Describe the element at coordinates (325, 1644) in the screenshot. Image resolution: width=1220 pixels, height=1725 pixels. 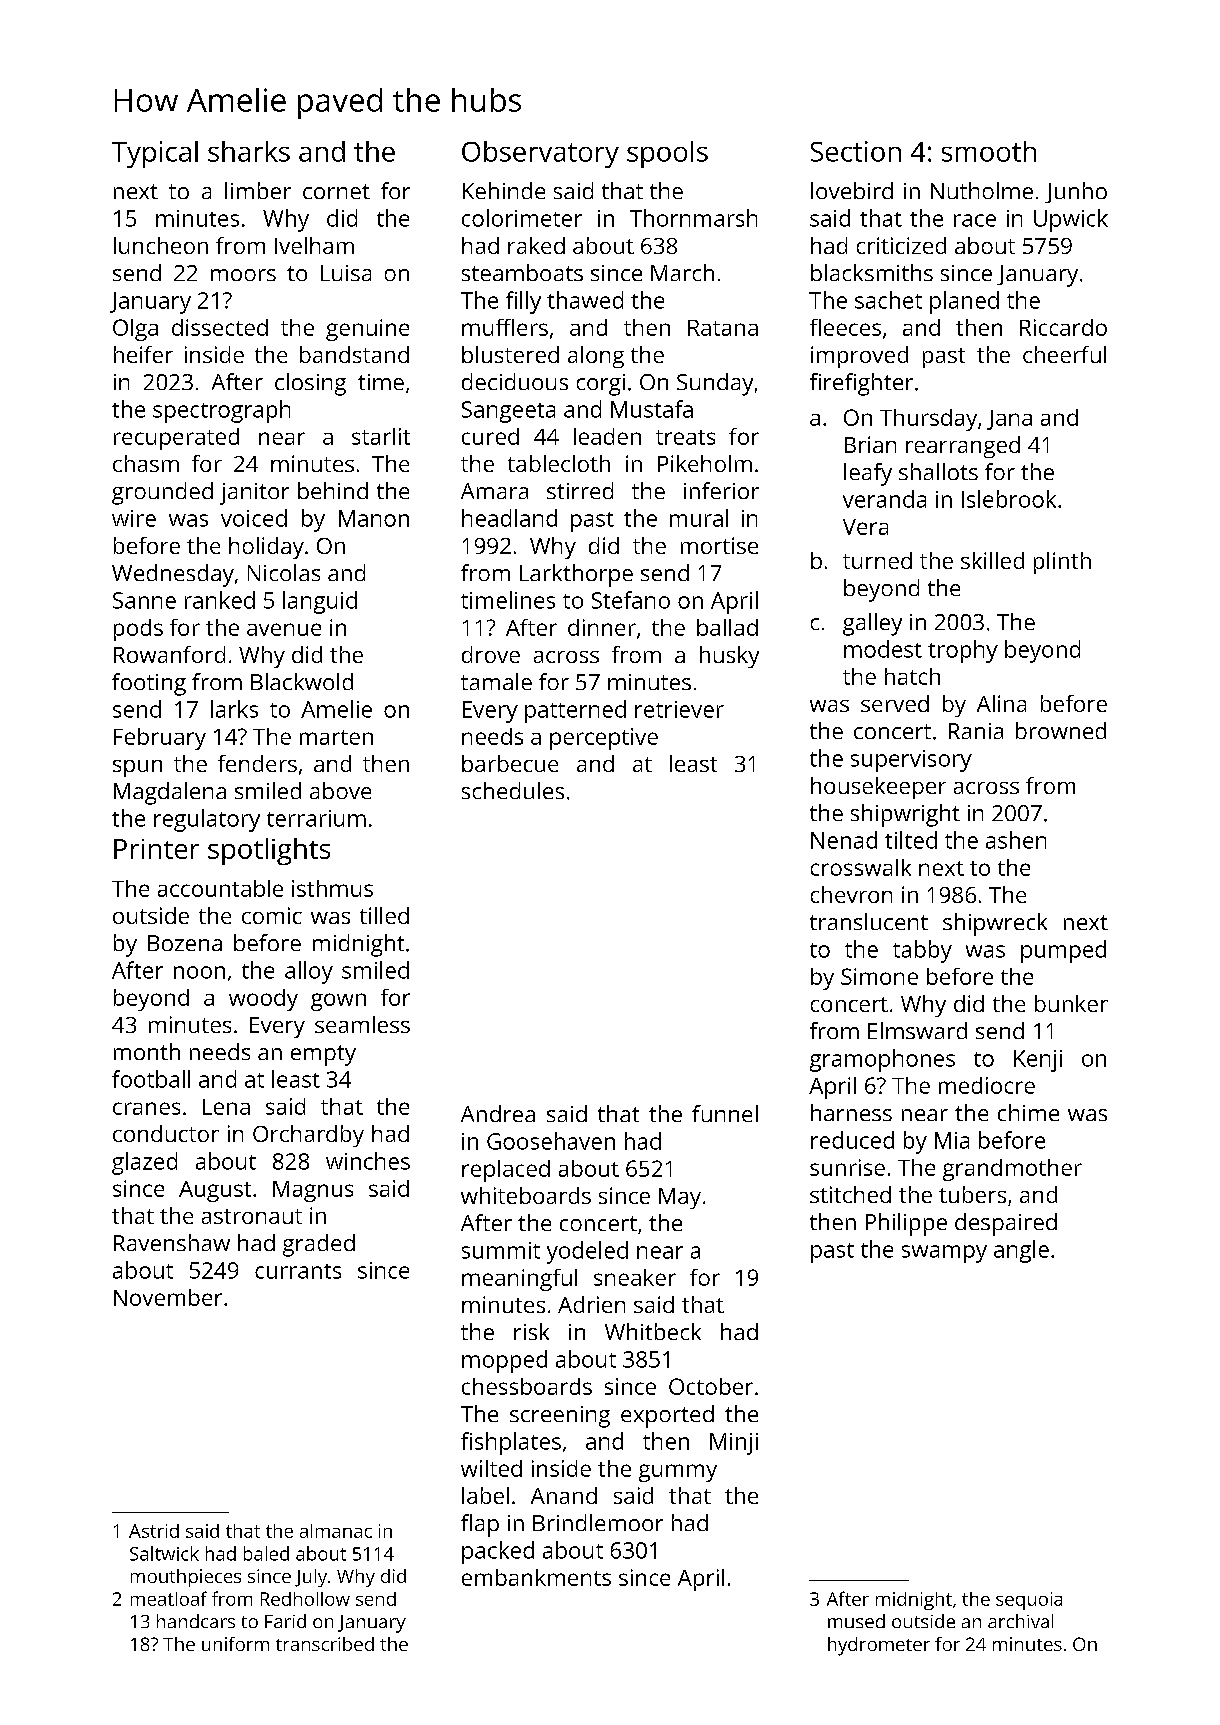
I see `transcribed` at that location.
